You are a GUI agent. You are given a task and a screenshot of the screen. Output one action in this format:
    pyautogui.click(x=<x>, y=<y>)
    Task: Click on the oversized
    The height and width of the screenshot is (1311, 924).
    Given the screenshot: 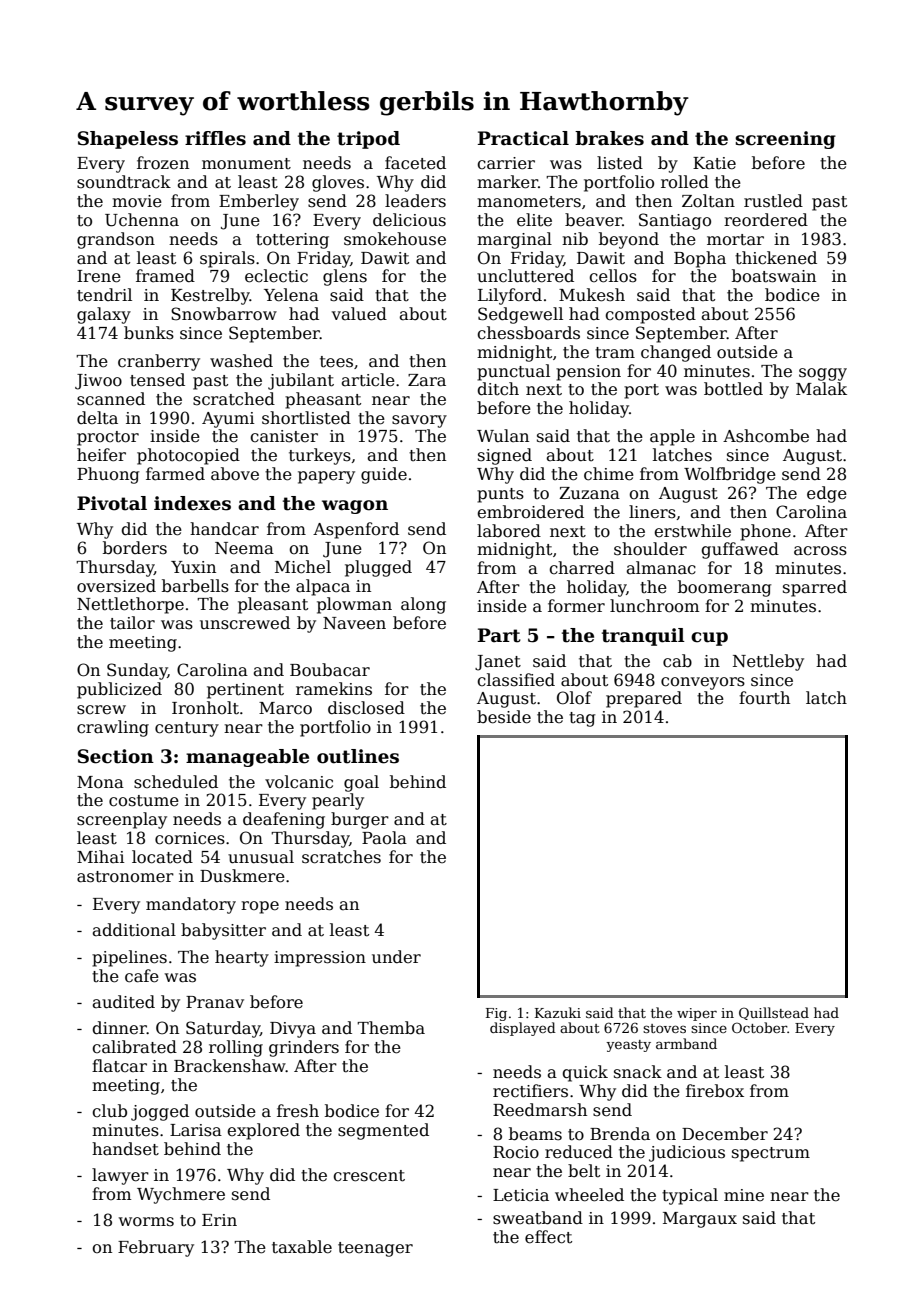 What is the action you would take?
    pyautogui.click(x=116, y=586)
